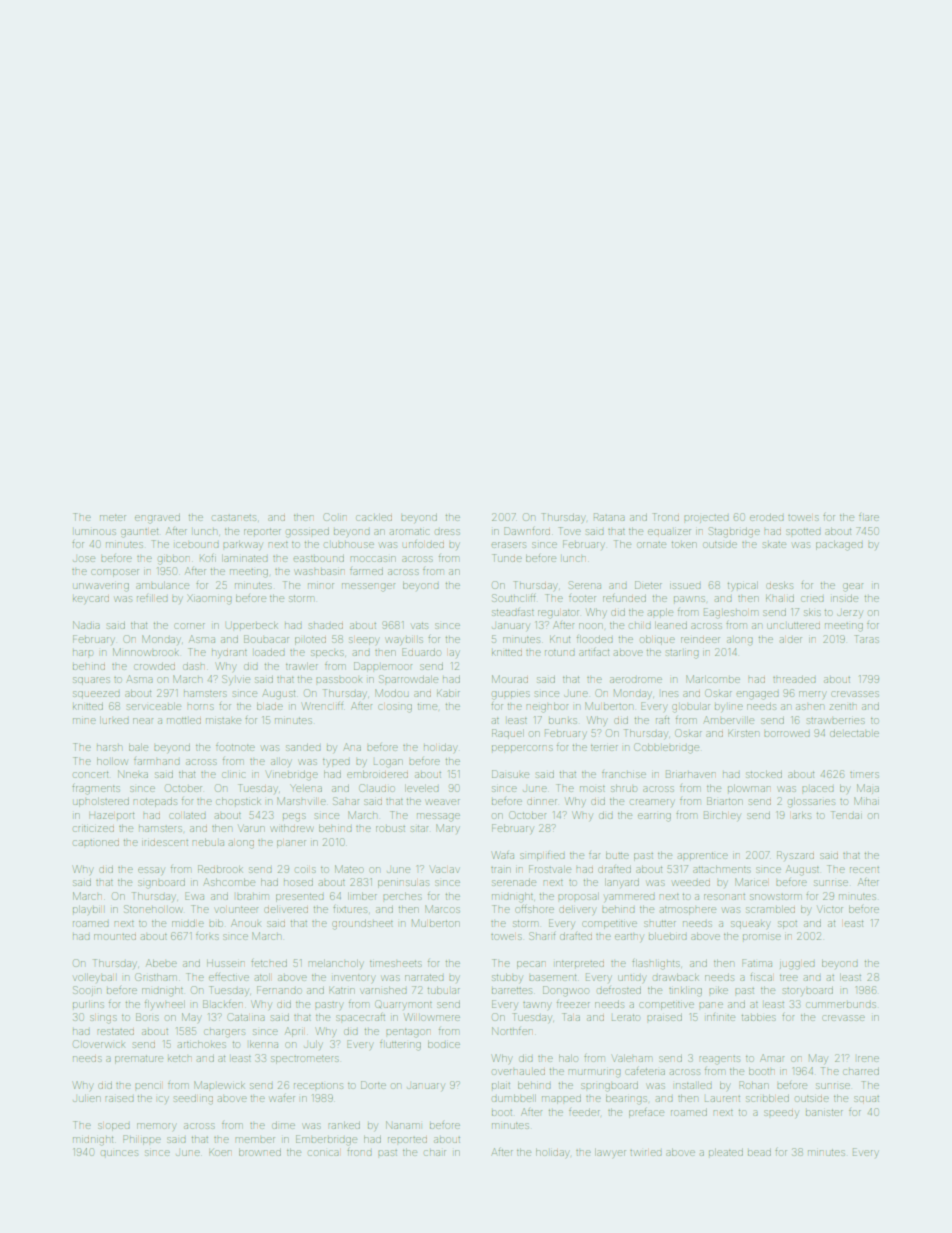 The height and width of the page is (1233, 952). I want to click on gibbon, so click(173, 560).
